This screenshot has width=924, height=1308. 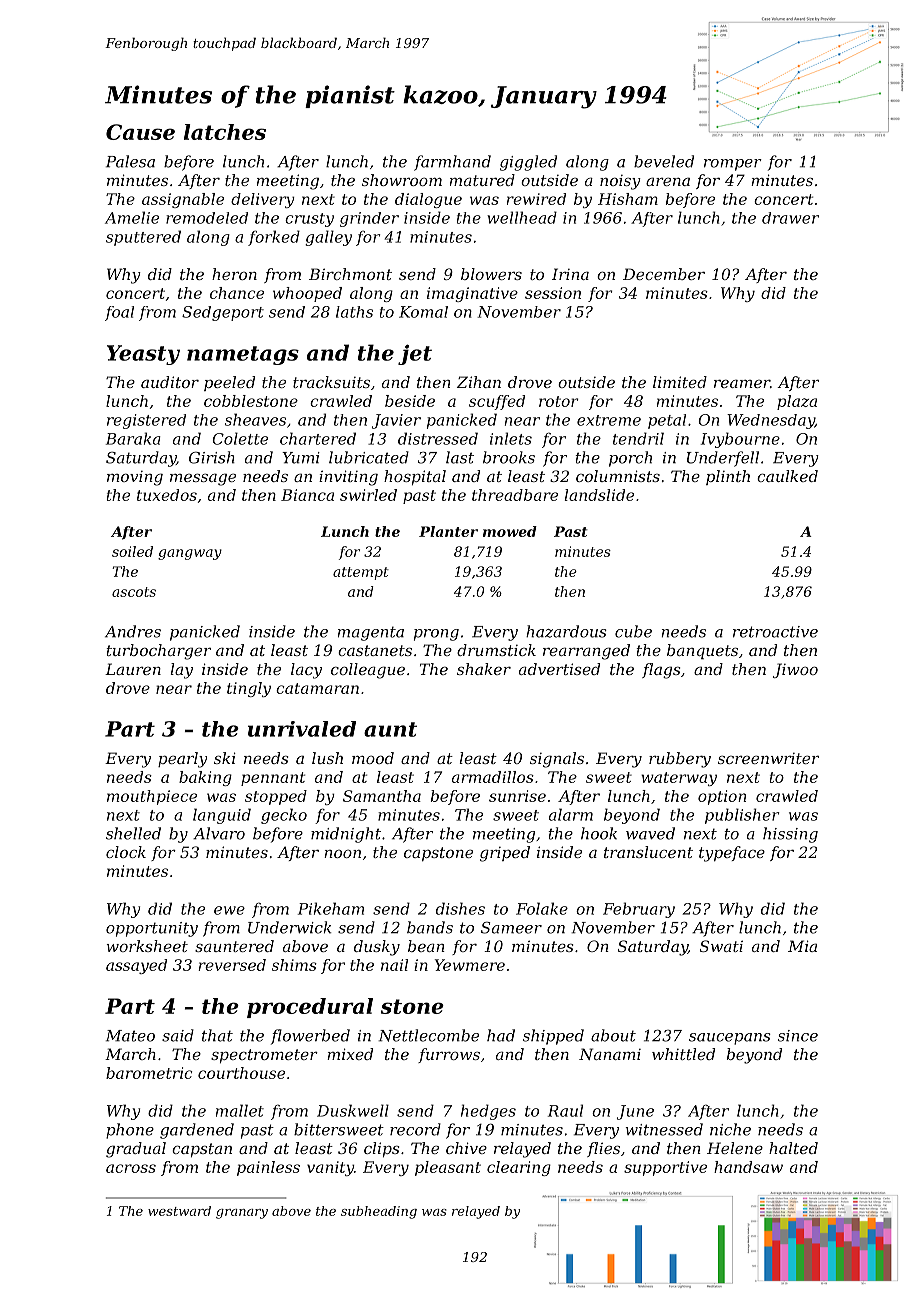 What do you see at coordinates (787, 476) in the screenshot?
I see `caulked` at bounding box center [787, 476].
